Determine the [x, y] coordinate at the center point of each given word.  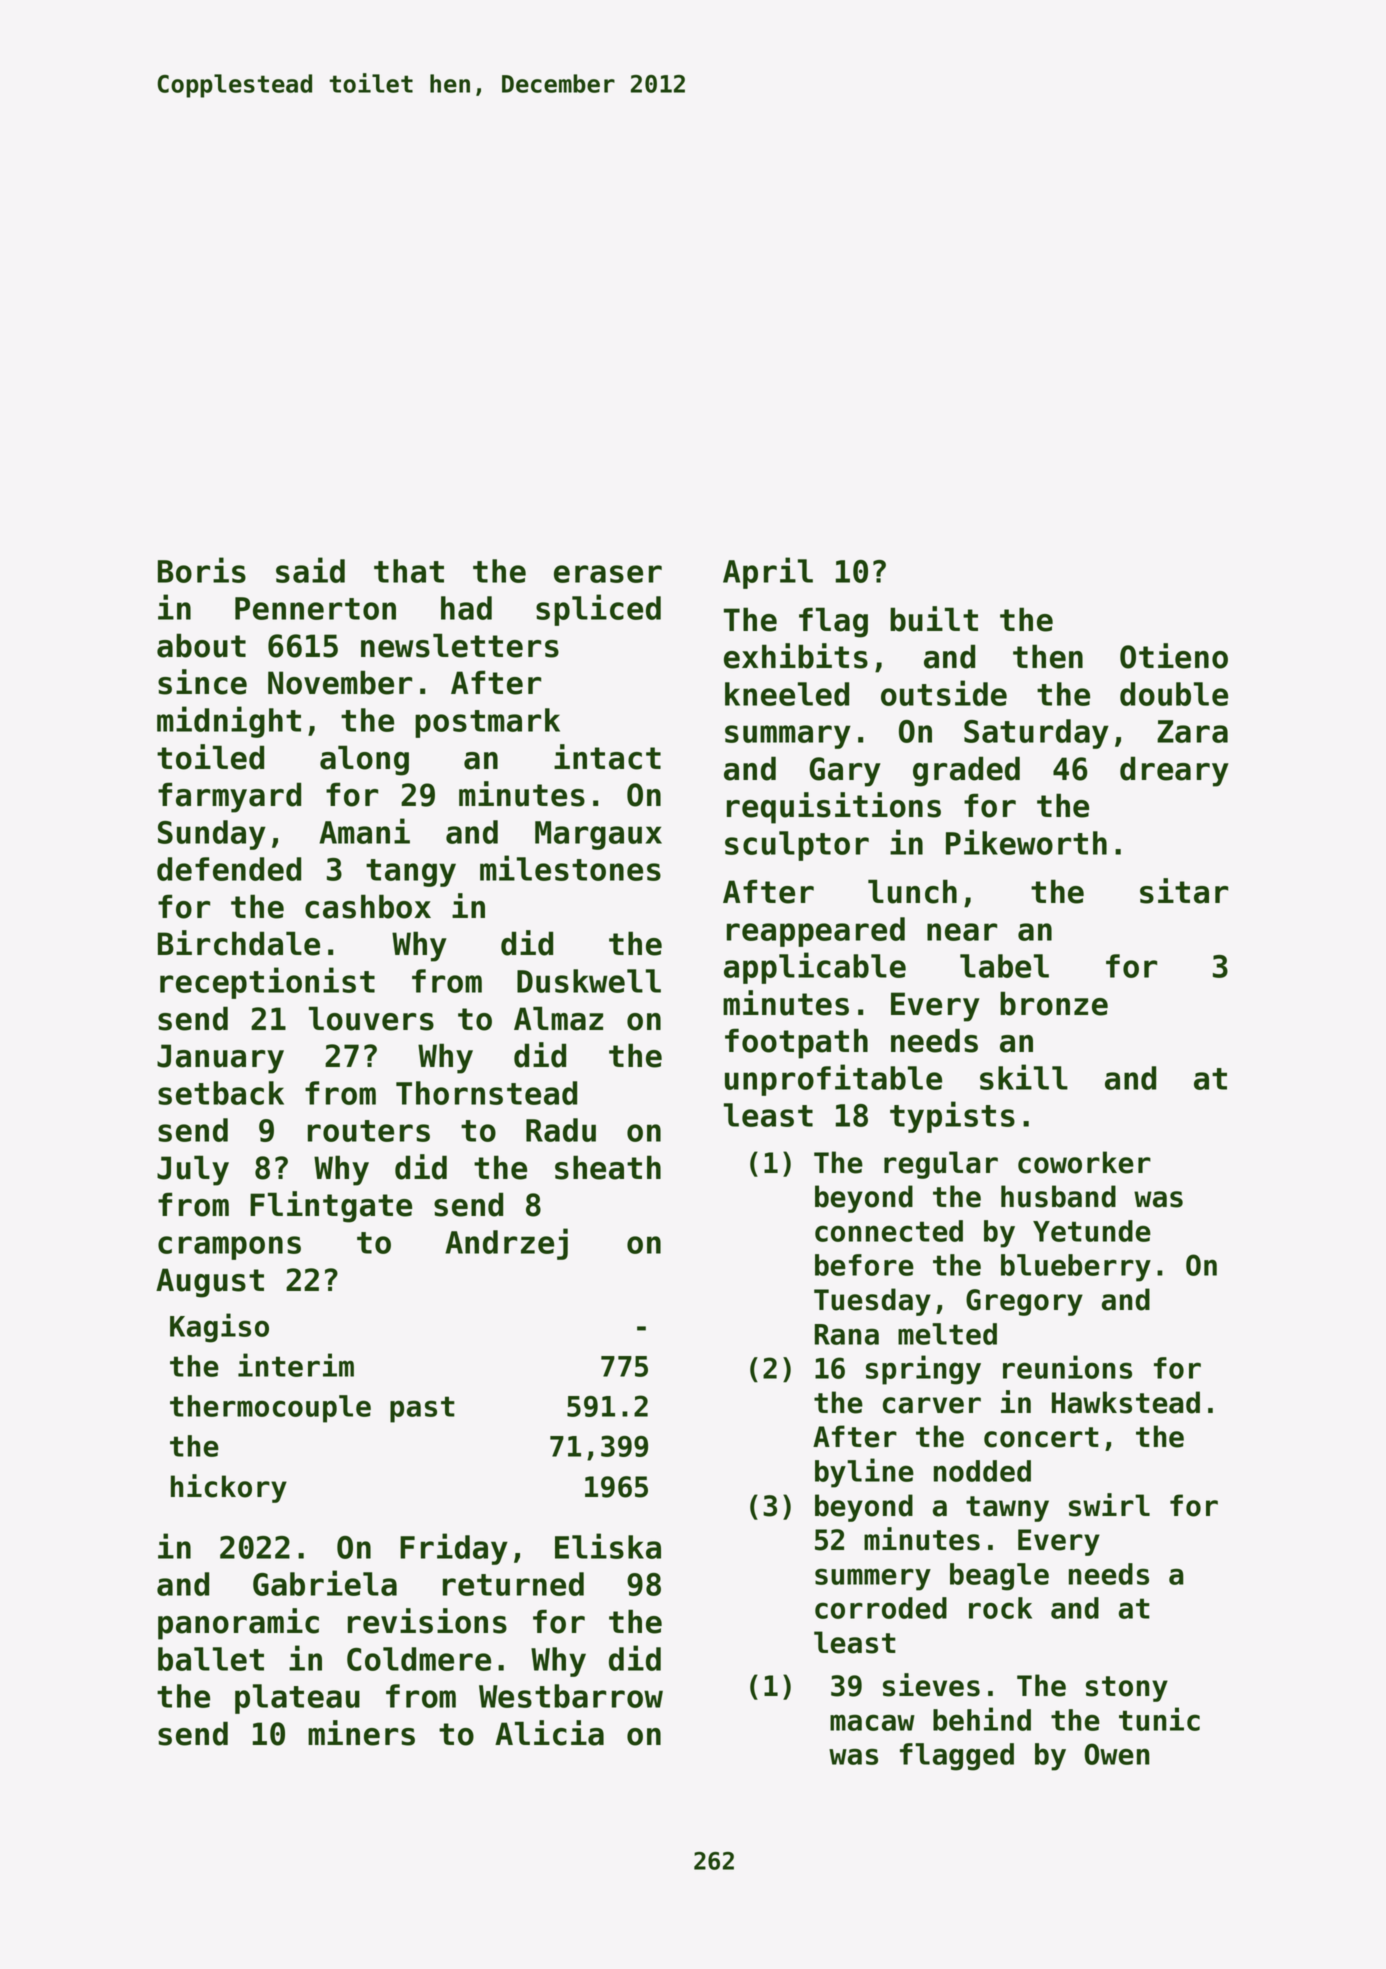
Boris [202, 570]
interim [296, 1365]
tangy [411, 873]
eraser [608, 574]
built [934, 619]
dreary [1174, 771]
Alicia [549, 1733]
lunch [912, 891]
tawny [1007, 1509]
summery [873, 1579]
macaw [872, 1722]
